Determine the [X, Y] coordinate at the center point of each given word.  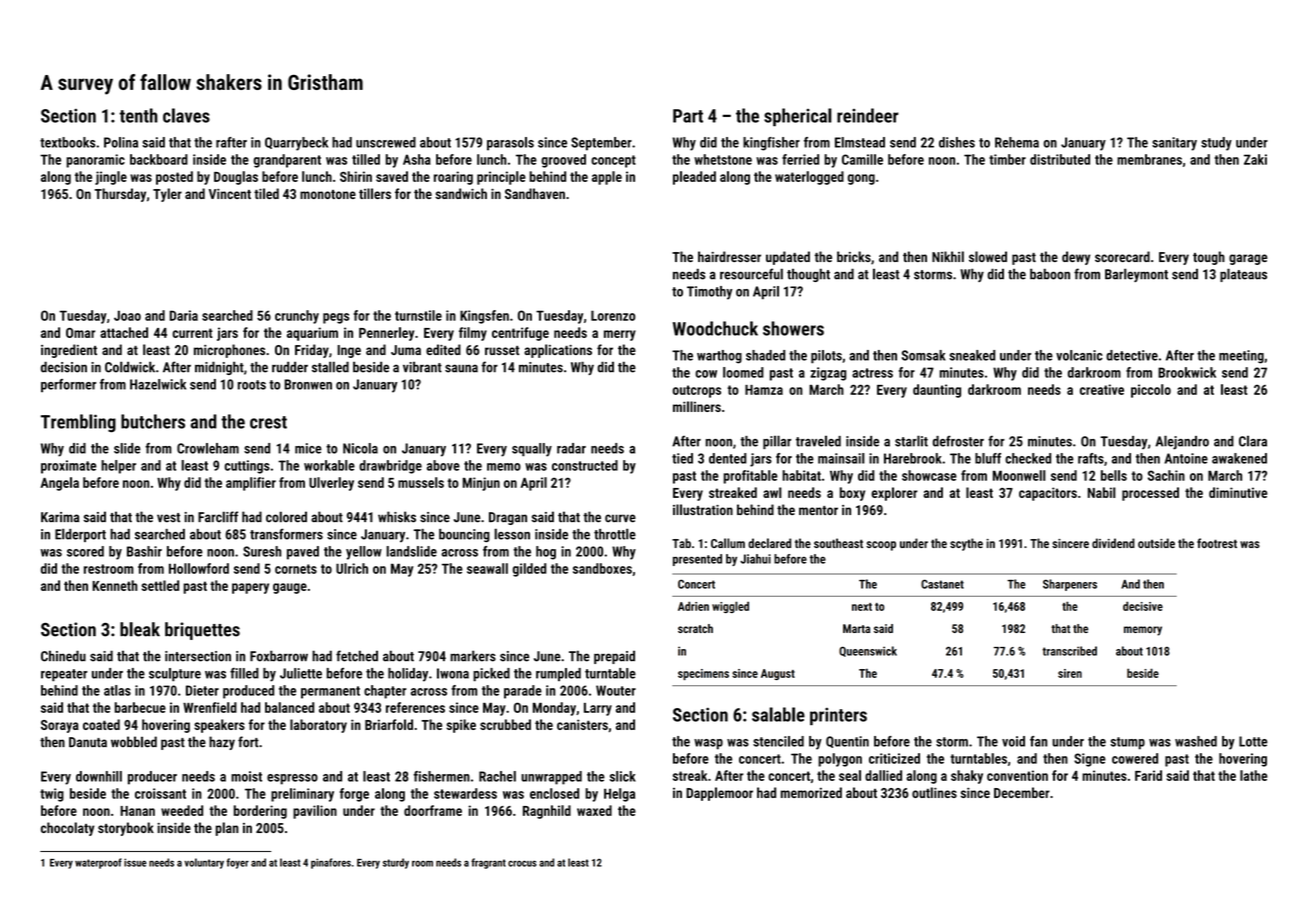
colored [286, 517]
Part [688, 116]
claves [186, 115]
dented [728, 458]
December [1022, 792]
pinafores [331, 863]
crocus [522, 863]
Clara [1253, 441]
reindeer [868, 115]
